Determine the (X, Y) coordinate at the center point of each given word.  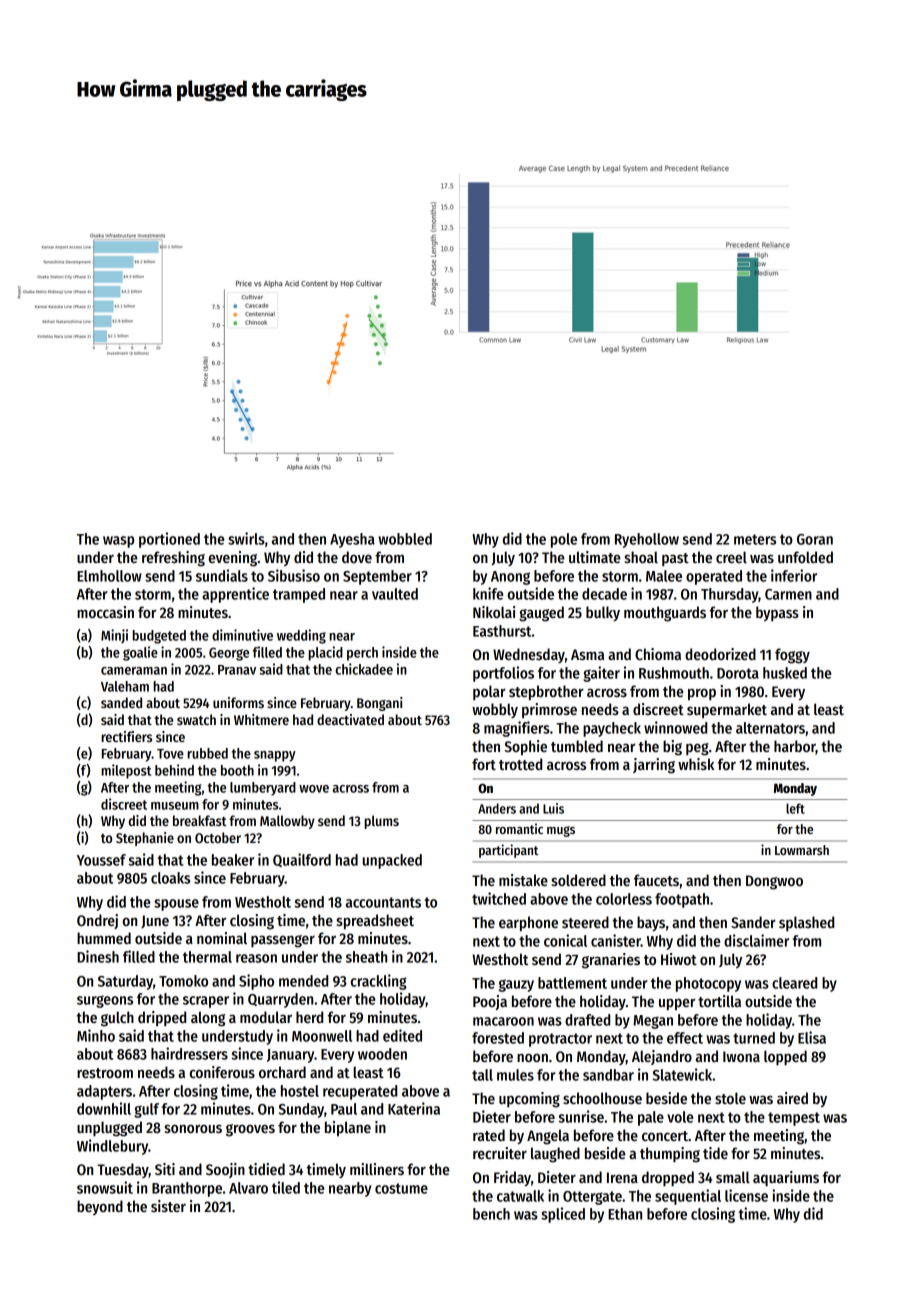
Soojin (225, 1170)
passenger (283, 941)
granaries (611, 961)
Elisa (812, 1037)
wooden (382, 1054)
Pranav (237, 670)
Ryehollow (647, 540)
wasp (118, 542)
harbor (795, 747)
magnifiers (517, 729)
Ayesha (352, 540)
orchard (282, 1072)
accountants (383, 902)
